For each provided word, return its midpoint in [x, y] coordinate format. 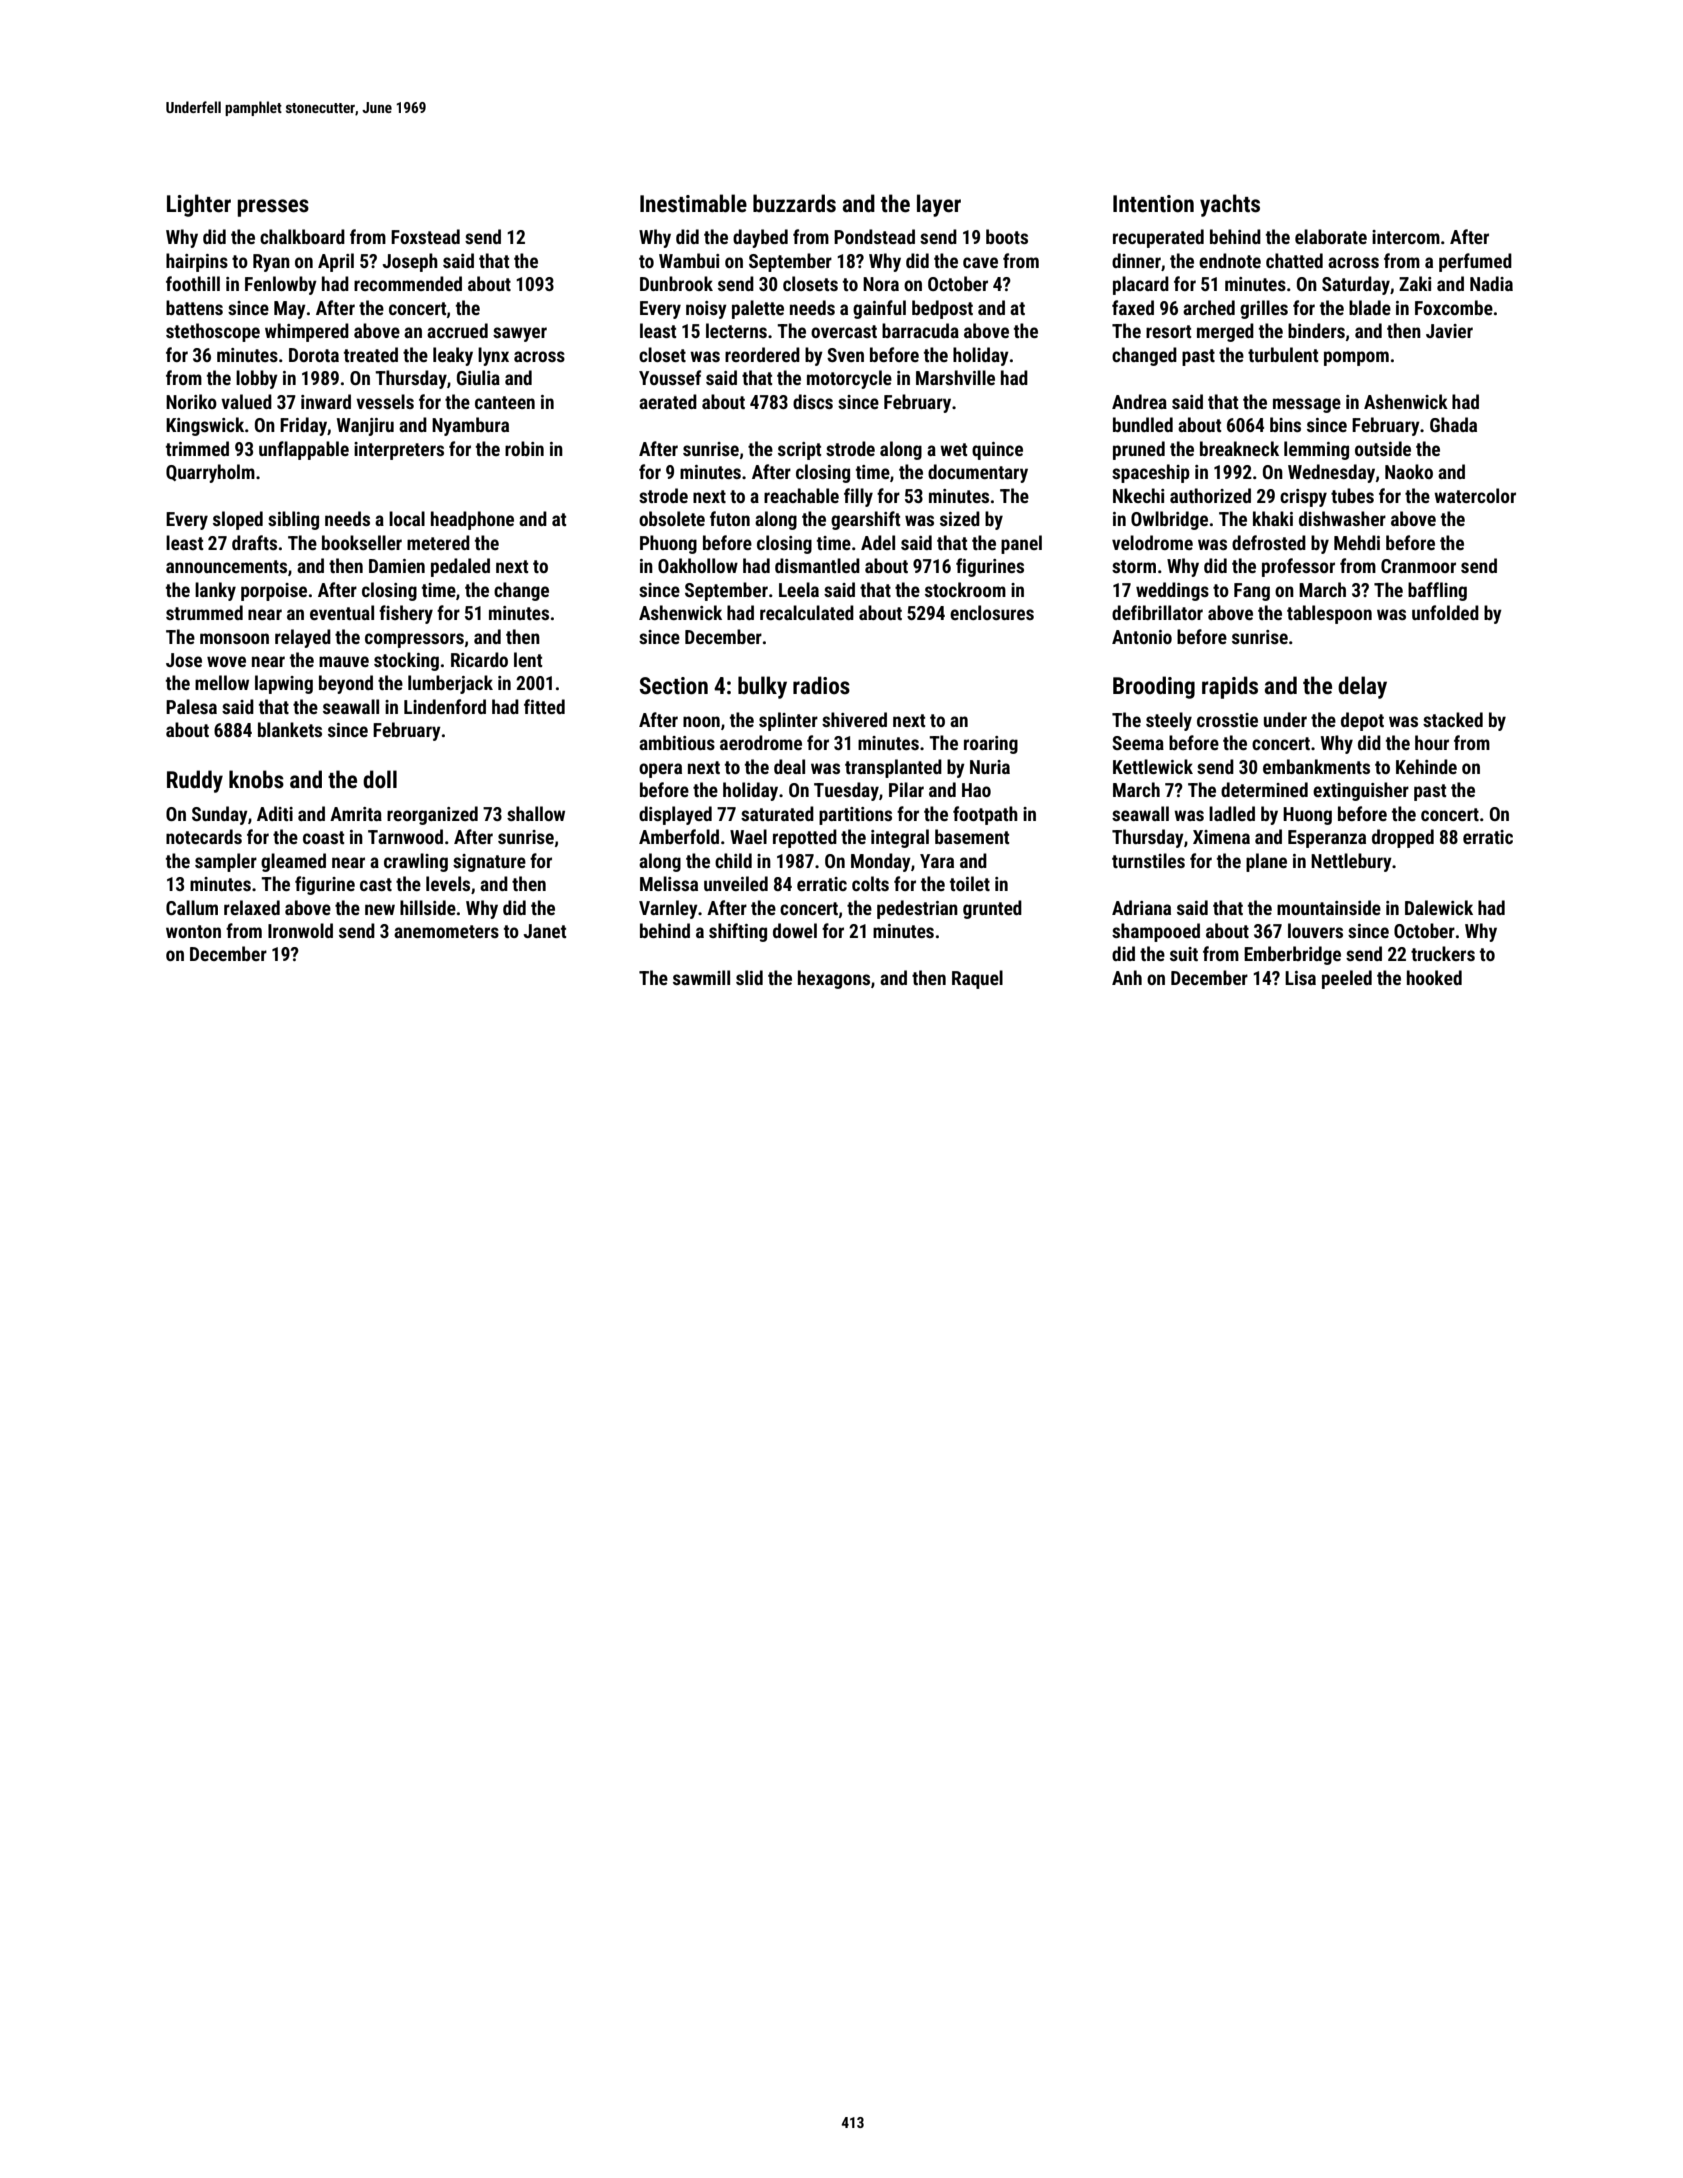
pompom [1356, 358]
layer [939, 205]
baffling [1437, 591]
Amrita [356, 814]
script [799, 451]
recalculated [807, 612]
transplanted [893, 768]
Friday [303, 426]
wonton [193, 931]
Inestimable [693, 203]
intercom [1406, 237]
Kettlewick [1153, 766]
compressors [414, 640]
